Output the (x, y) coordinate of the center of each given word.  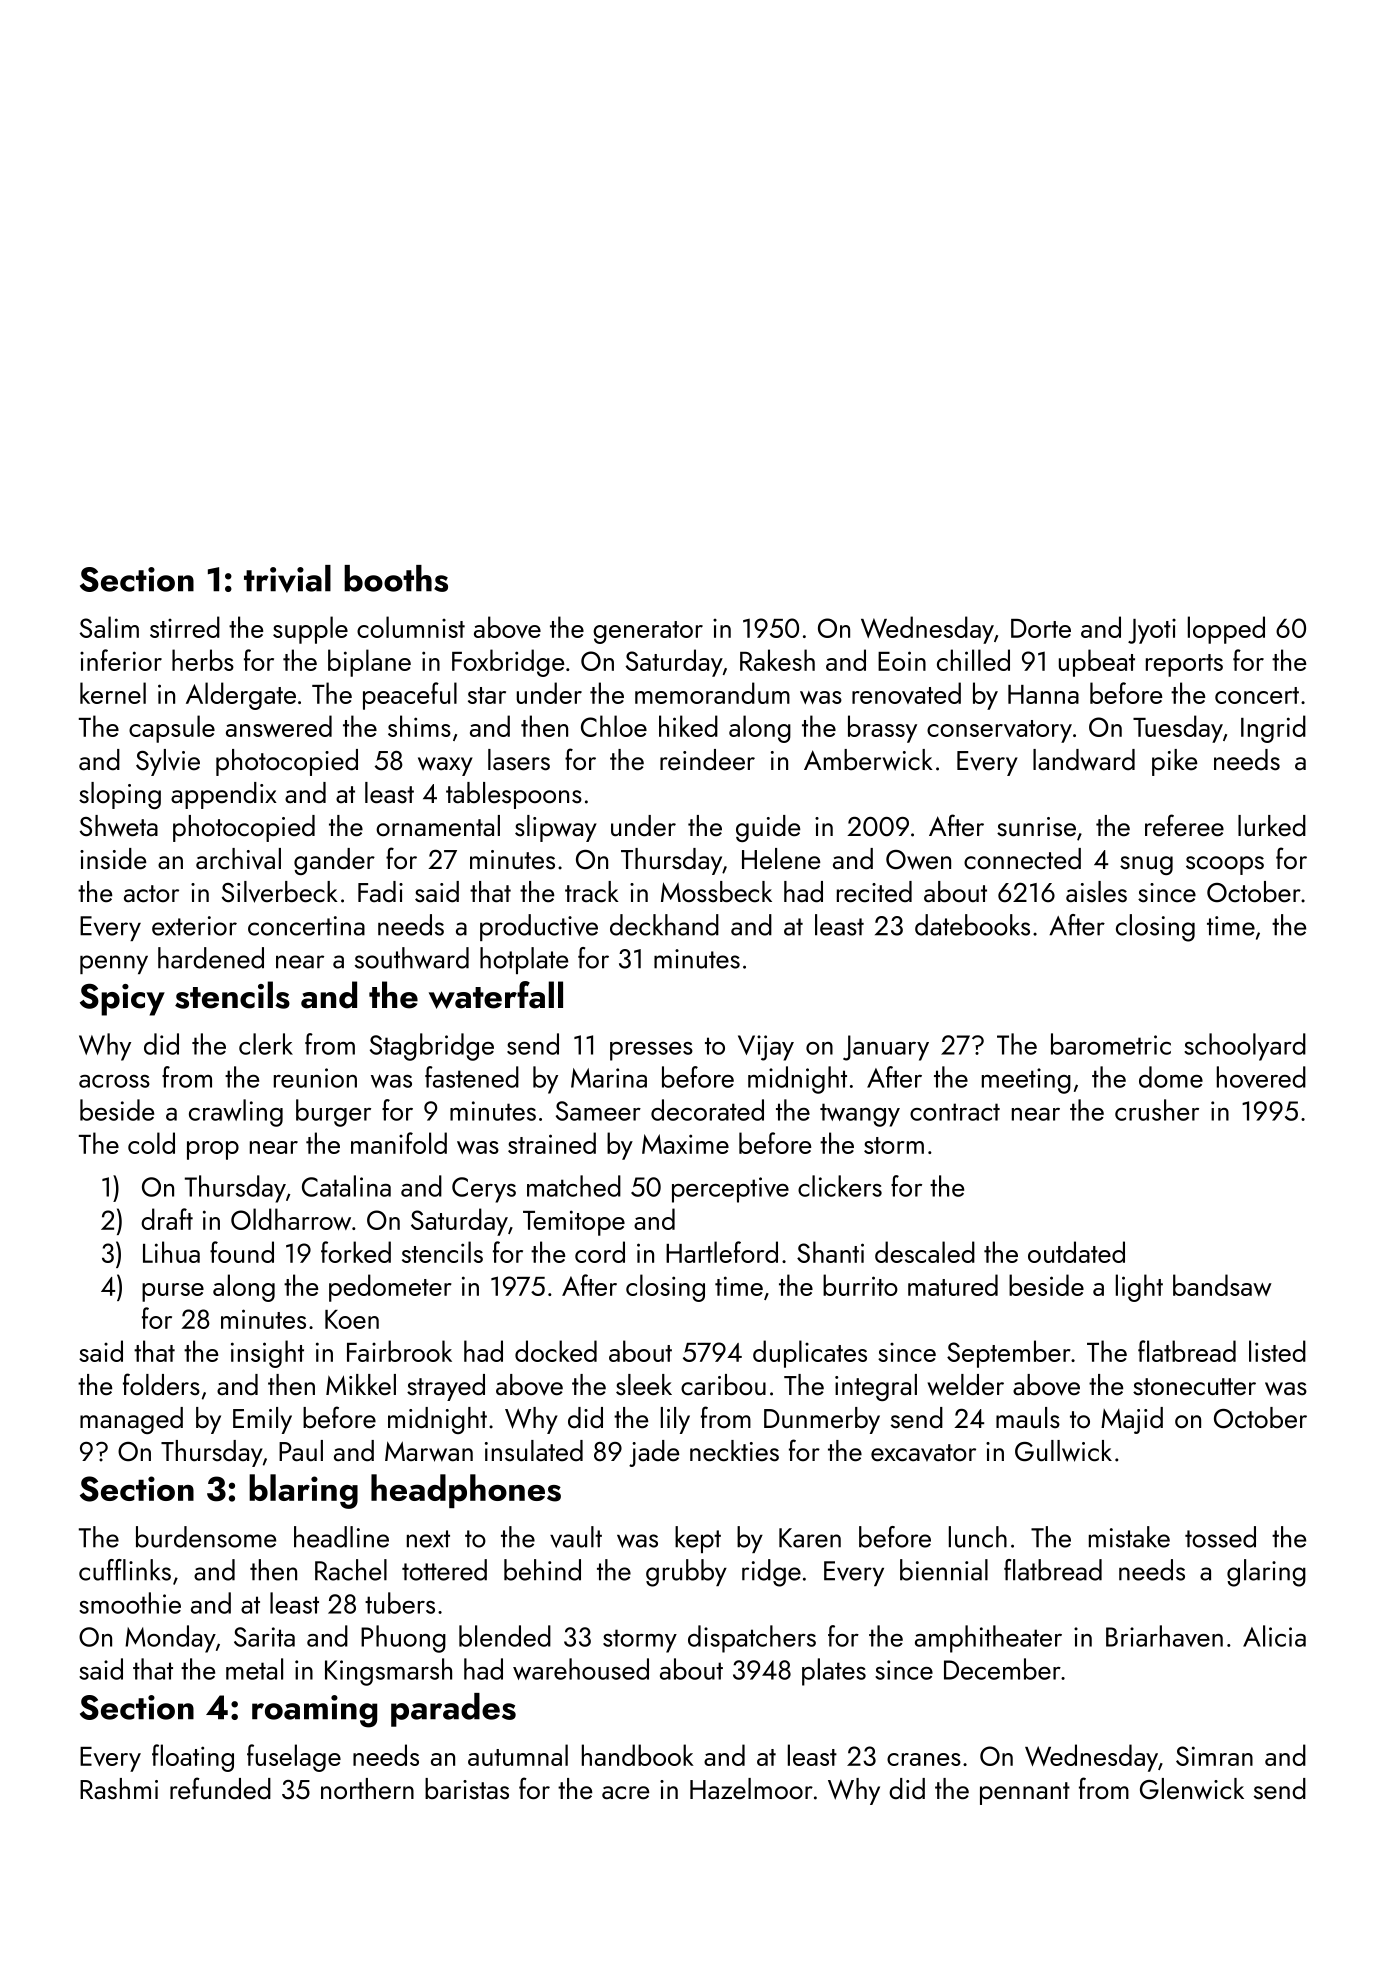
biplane (369, 663)
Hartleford (722, 1252)
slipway (556, 828)
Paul (301, 1451)
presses (651, 1051)
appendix (224, 795)
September (1009, 1354)
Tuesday (1178, 729)
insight (267, 1354)
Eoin (902, 661)
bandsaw (1222, 1285)
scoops (1225, 865)
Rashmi (119, 1789)
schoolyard (1245, 1047)
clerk (266, 1044)
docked (556, 1351)
